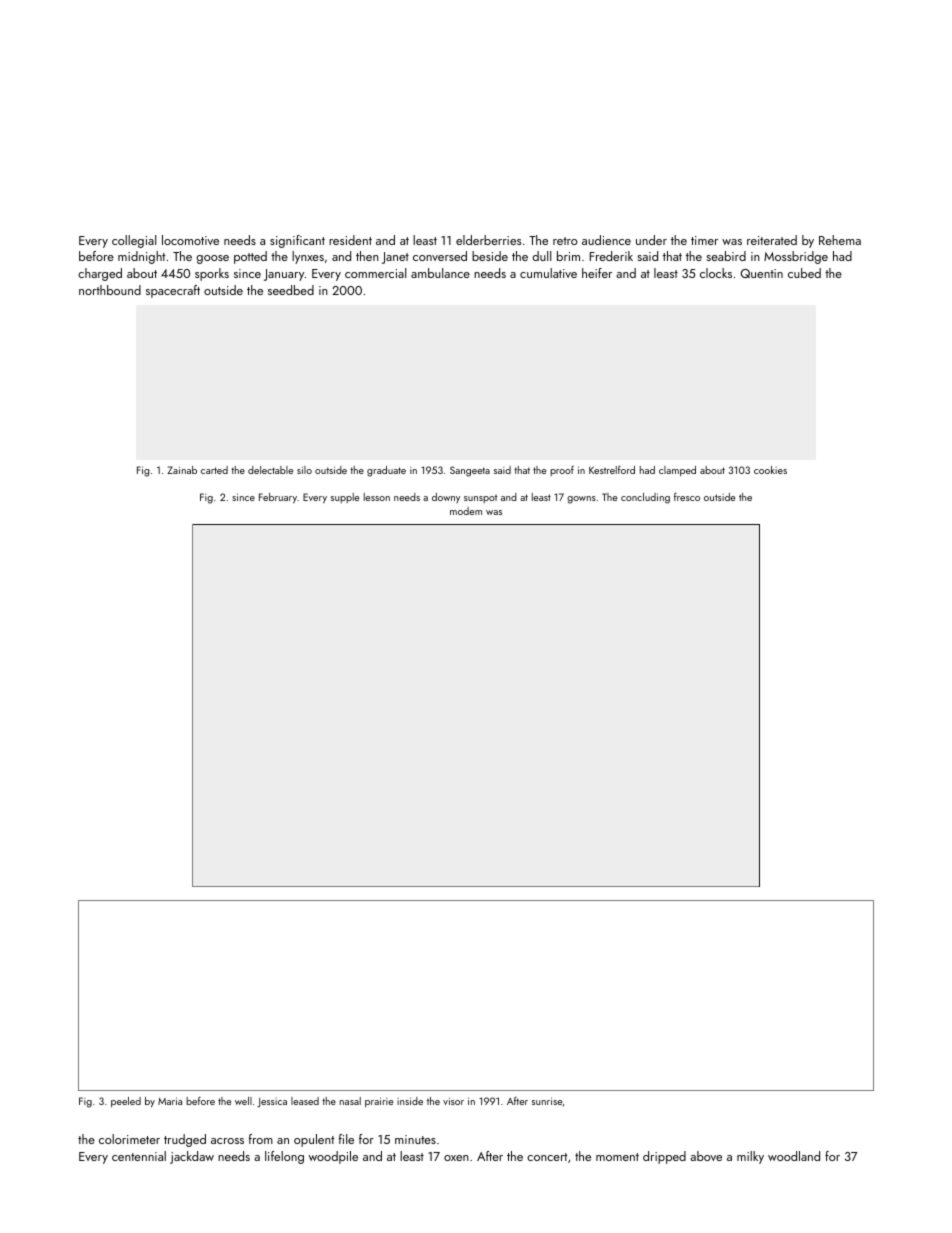 Image resolution: width=952 pixels, height=1233 pixels. Describe the element at coordinates (305, 1101) in the screenshot. I see `leased` at that location.
